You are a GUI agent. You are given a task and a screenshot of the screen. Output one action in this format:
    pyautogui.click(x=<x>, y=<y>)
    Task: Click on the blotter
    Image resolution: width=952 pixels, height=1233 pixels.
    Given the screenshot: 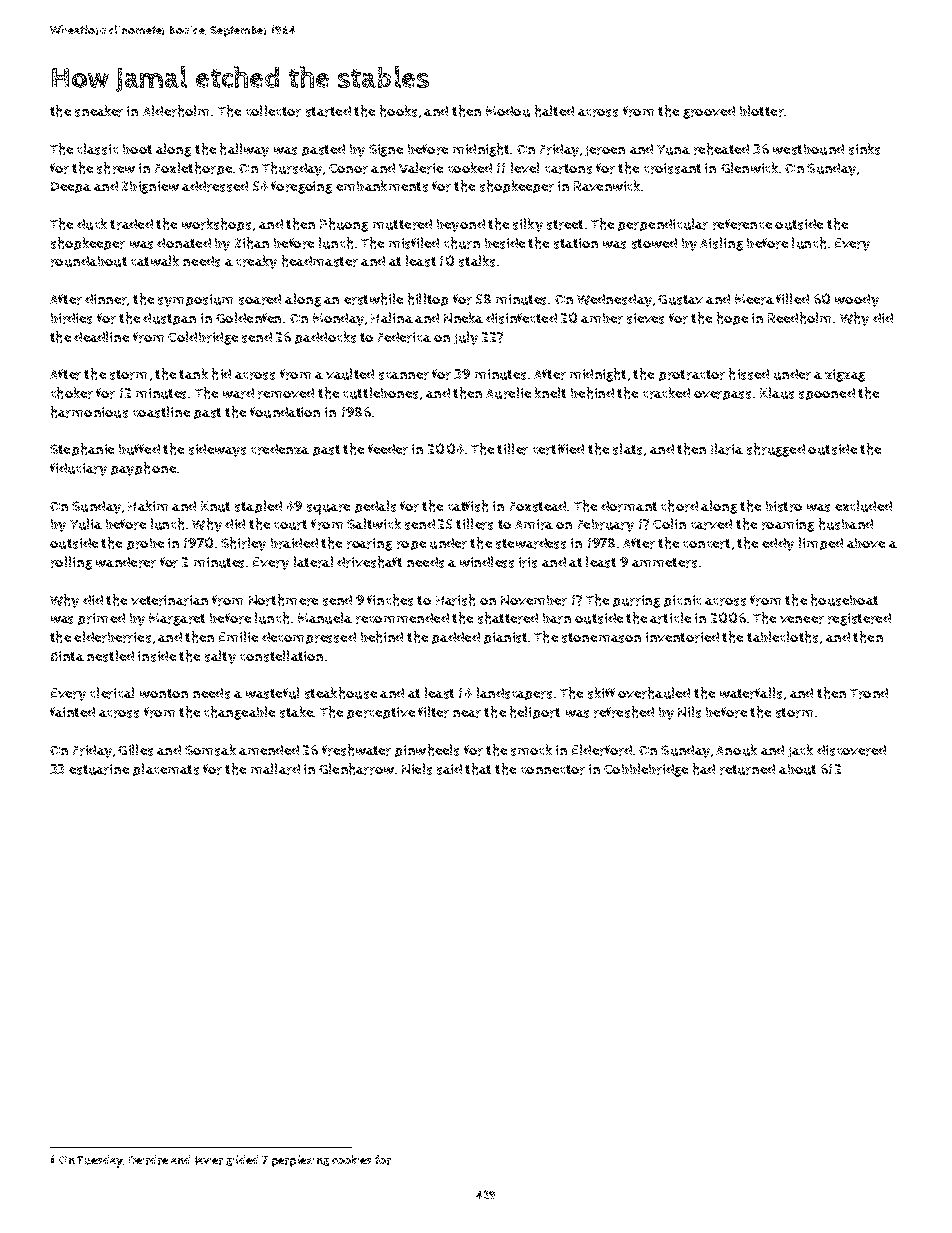 What is the action you would take?
    pyautogui.click(x=762, y=111)
